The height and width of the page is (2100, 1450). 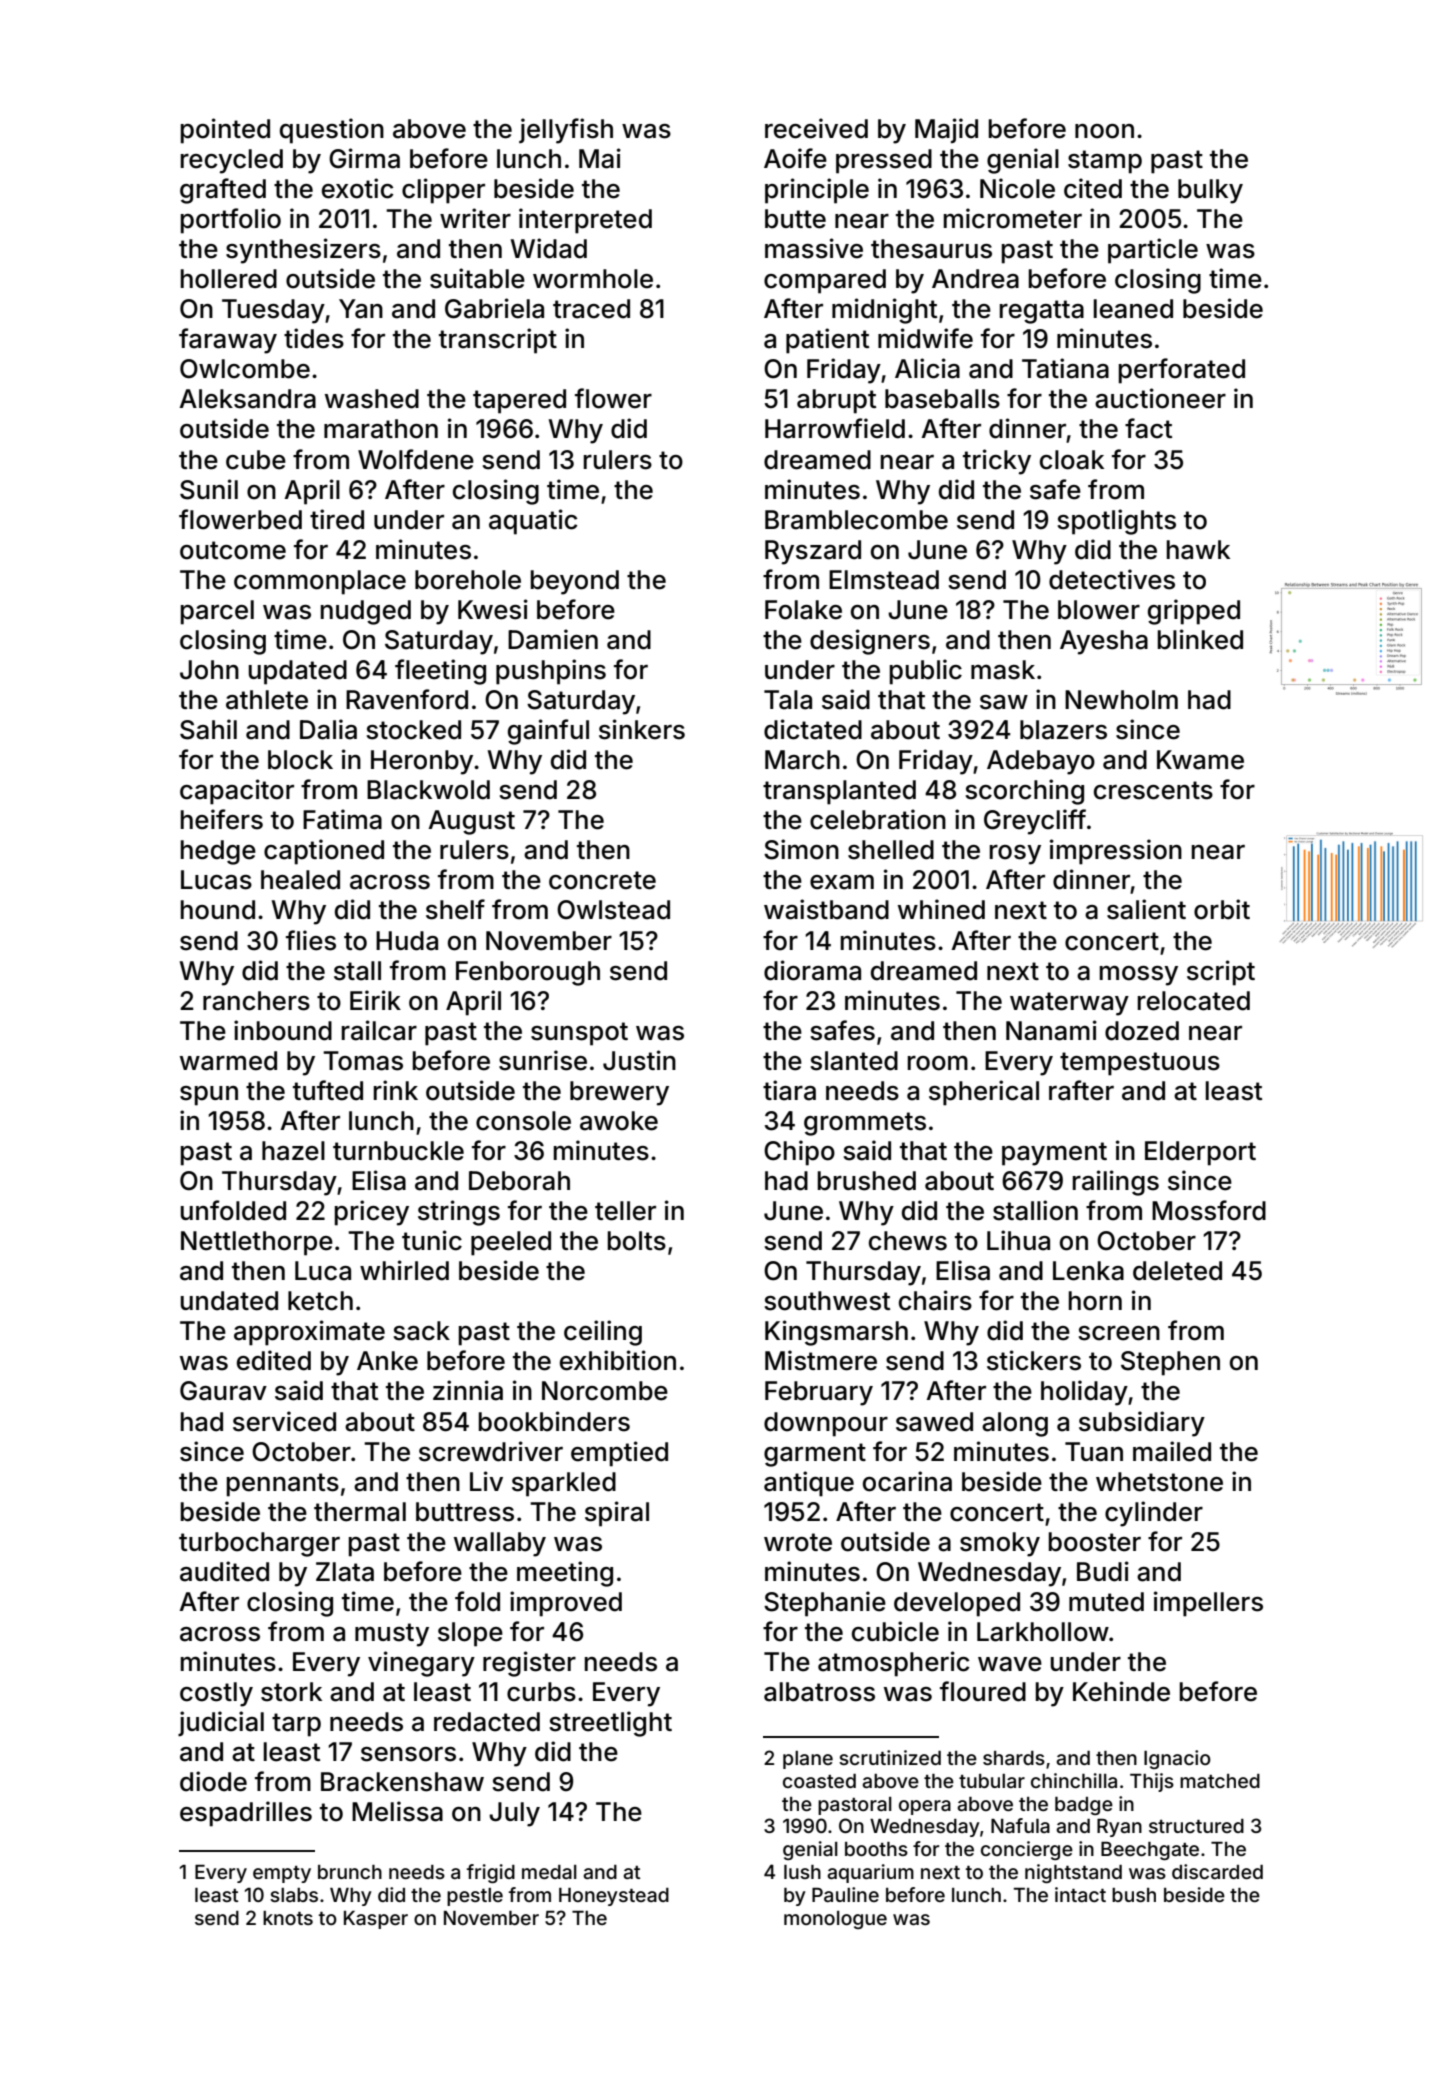 What do you see at coordinates (274, 1360) in the page?
I see `edited` at bounding box center [274, 1360].
